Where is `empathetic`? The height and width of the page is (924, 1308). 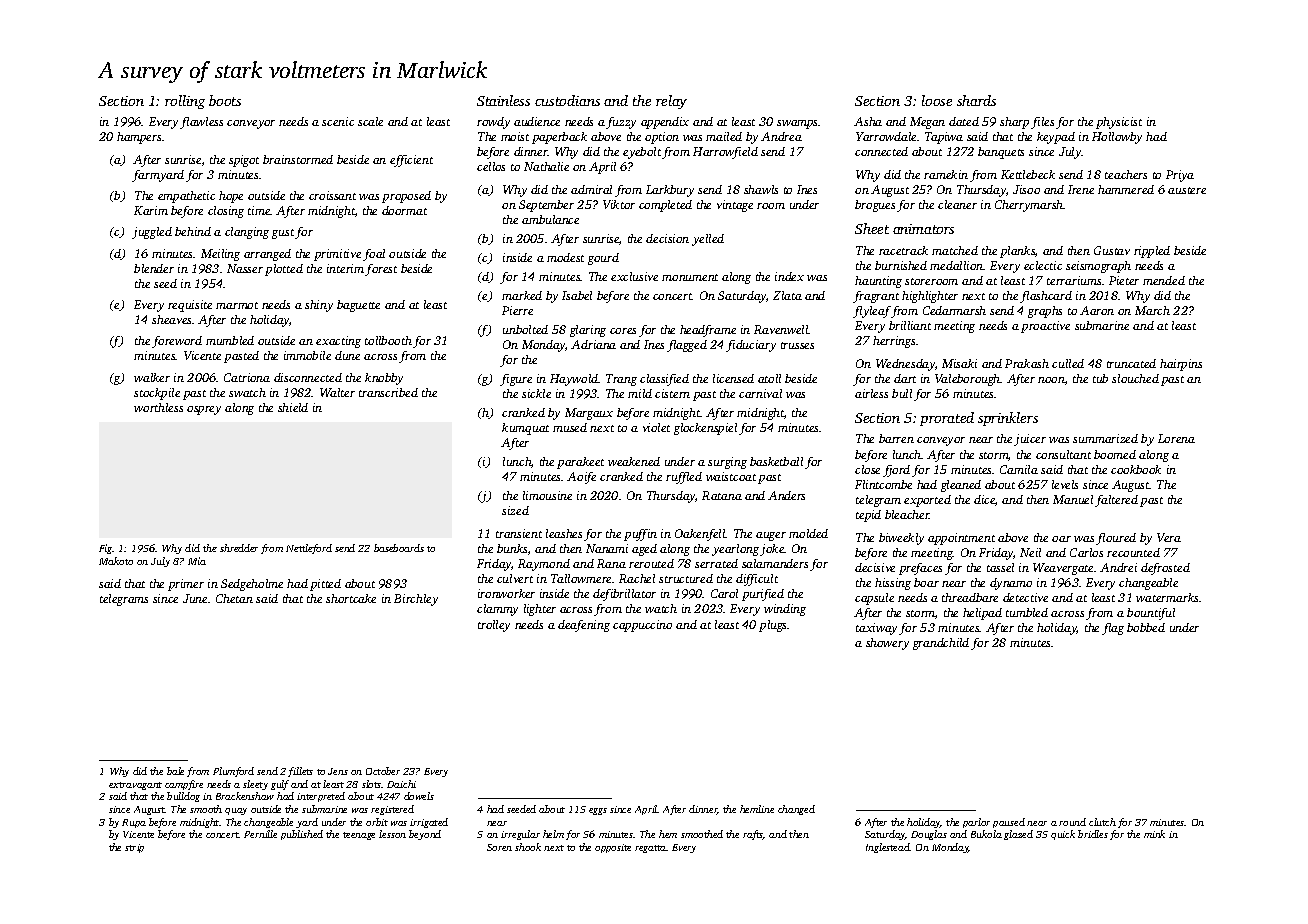 empathetic is located at coordinates (186, 197).
